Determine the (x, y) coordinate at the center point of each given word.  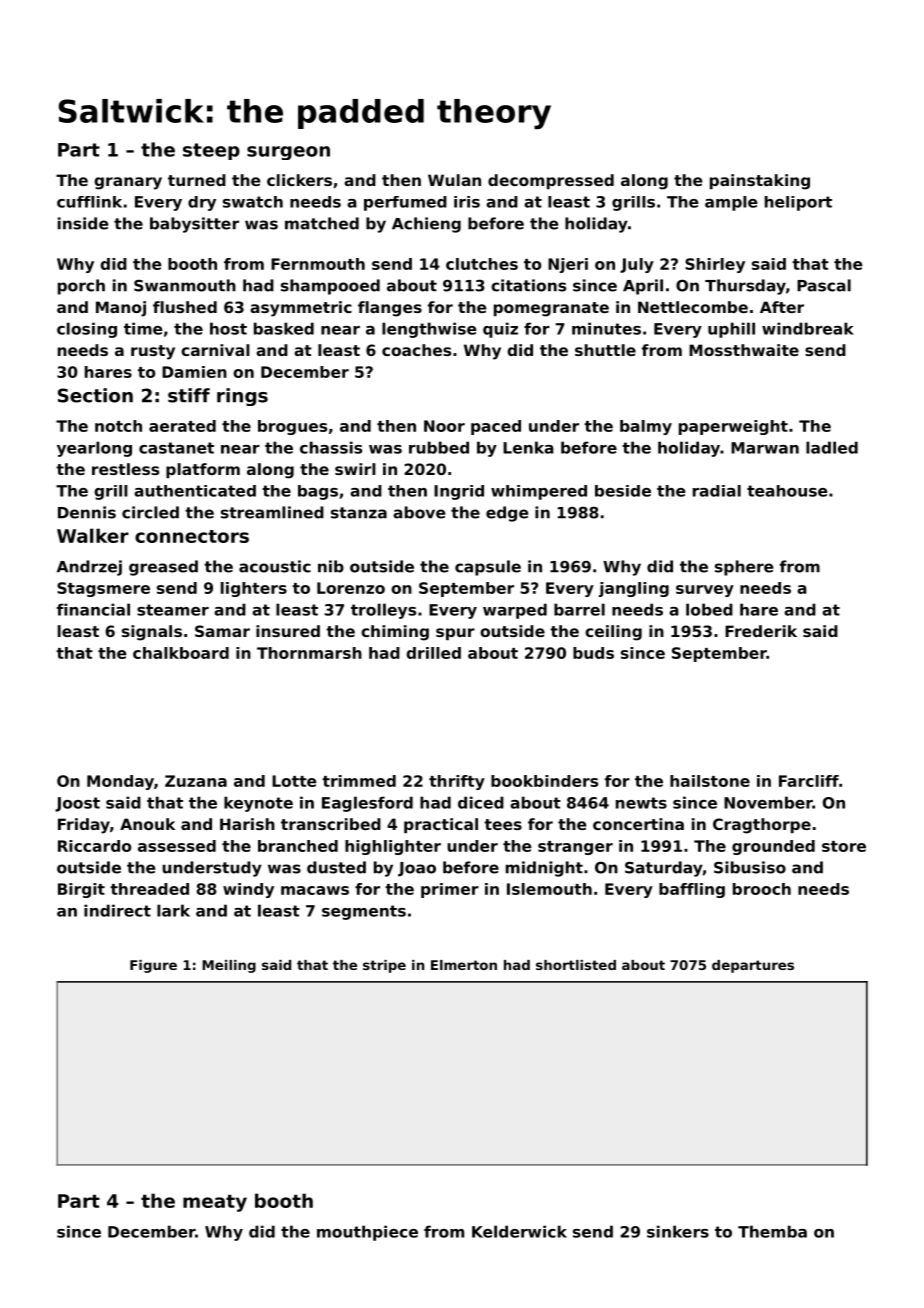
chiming (395, 633)
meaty (215, 1203)
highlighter (393, 847)
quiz (500, 330)
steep (211, 151)
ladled (832, 447)
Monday (120, 782)
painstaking (760, 182)
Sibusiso (750, 867)
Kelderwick (519, 1231)
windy (248, 890)
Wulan (454, 180)
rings (242, 397)
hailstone (710, 781)
